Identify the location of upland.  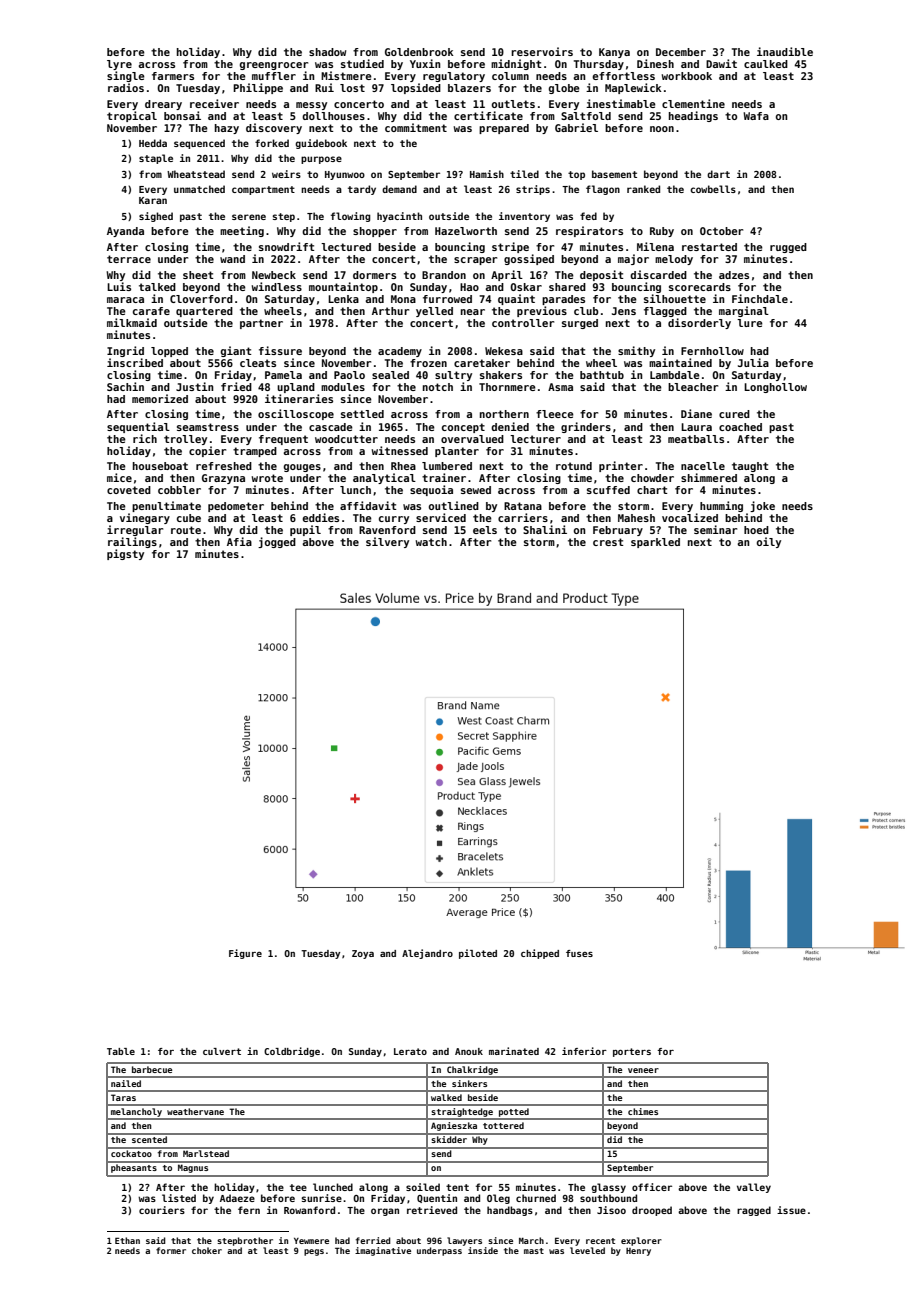
(296, 388).
